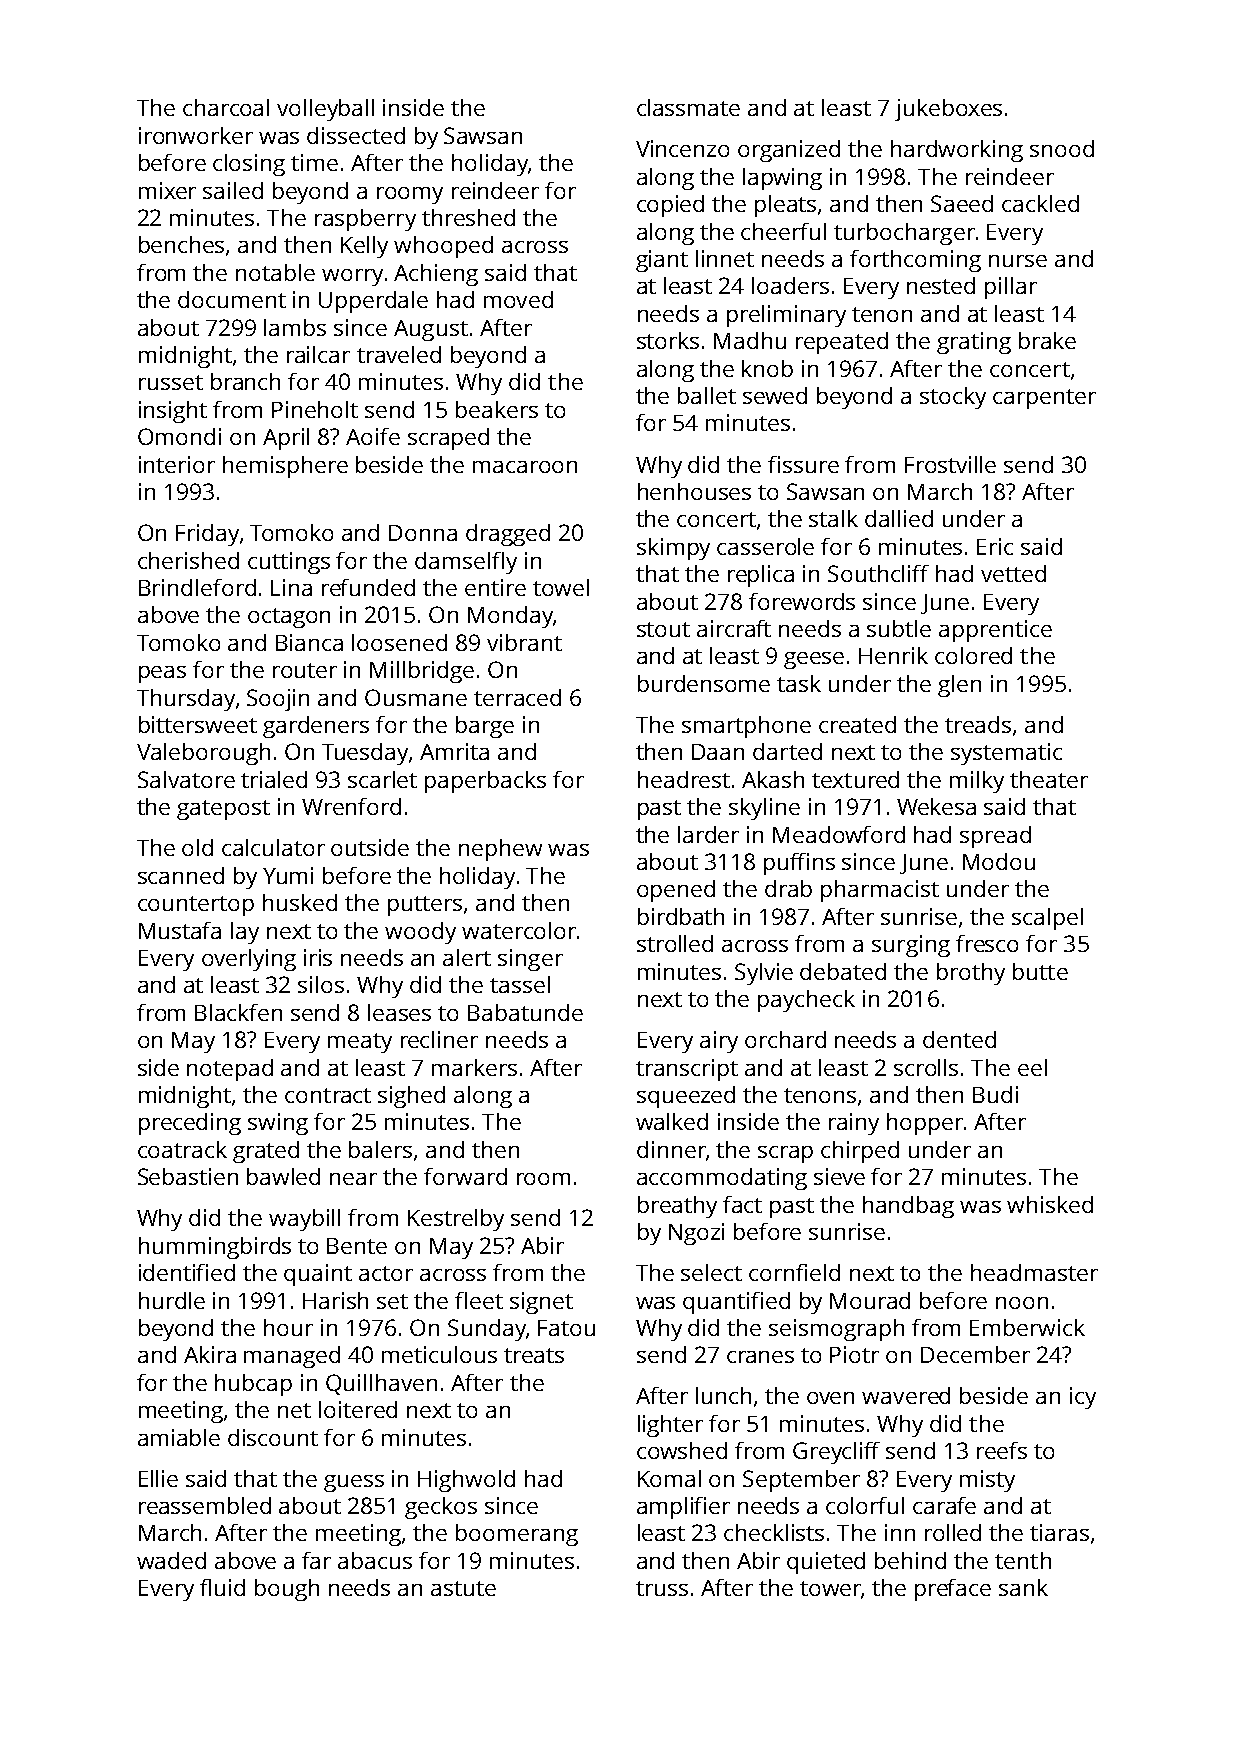 This image has width=1236, height=1748. I want to click on carpenter, so click(1044, 399).
